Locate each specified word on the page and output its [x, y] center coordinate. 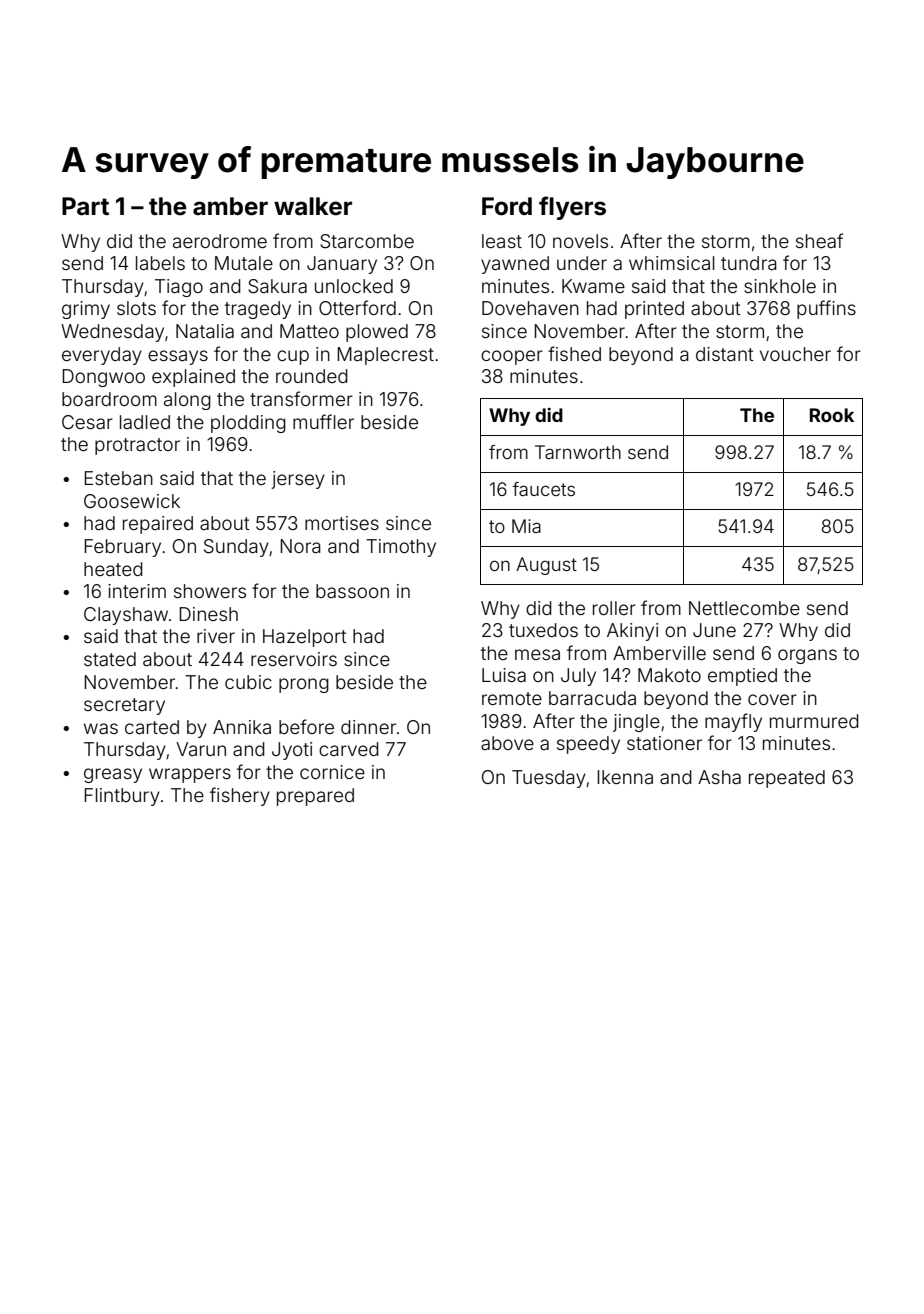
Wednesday [112, 333]
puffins [826, 309]
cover [772, 699]
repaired [158, 525]
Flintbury [122, 797]
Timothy [401, 548]
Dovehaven [530, 308]
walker [313, 206]
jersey [298, 480]
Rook [832, 415]
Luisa [504, 675]
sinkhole [780, 286]
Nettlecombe [744, 608]
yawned [515, 265]
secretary [124, 706]
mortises [342, 523]
